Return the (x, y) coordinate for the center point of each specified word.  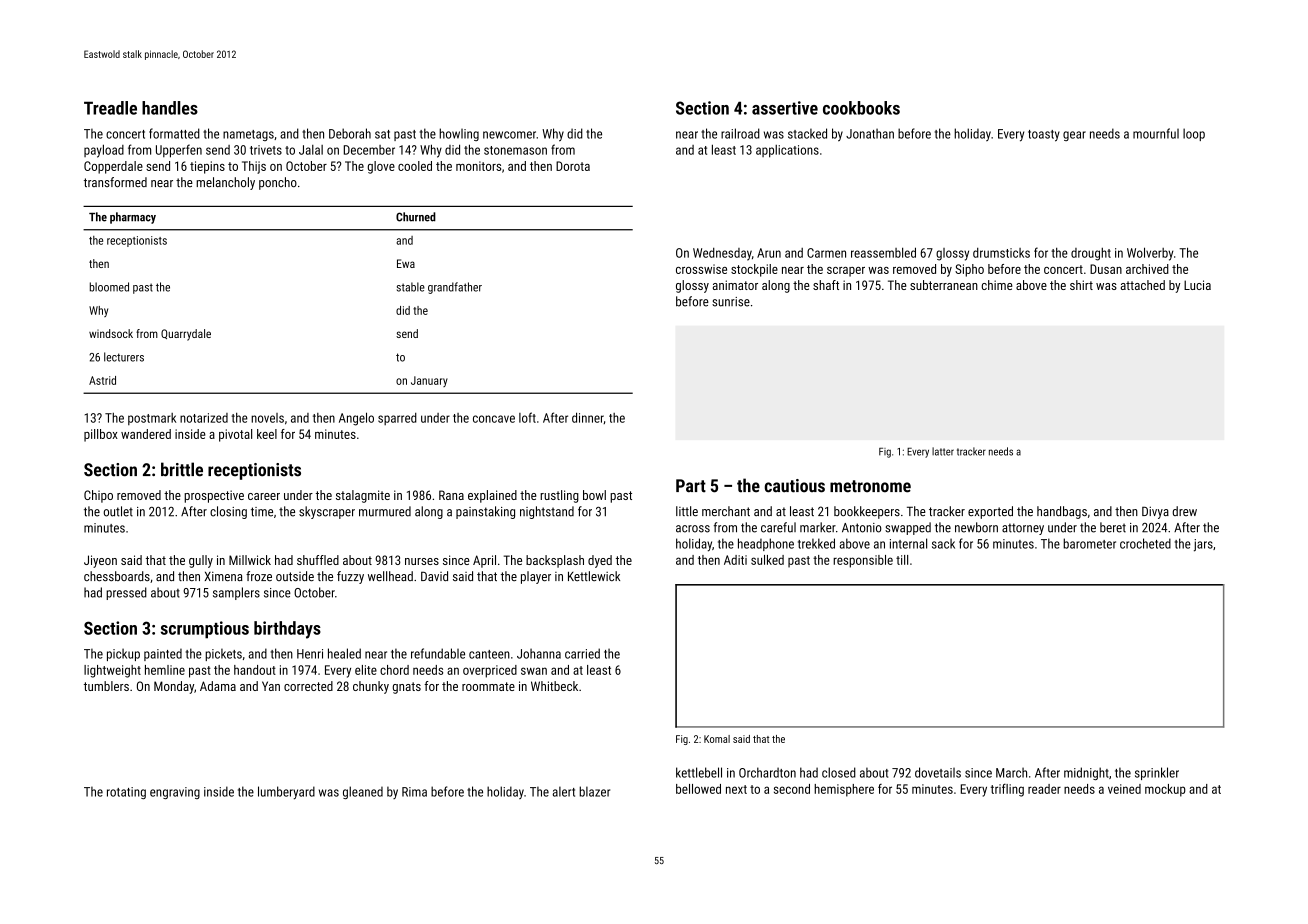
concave (494, 419)
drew (1184, 511)
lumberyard (286, 793)
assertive (785, 108)
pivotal (235, 435)
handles (170, 108)
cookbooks (861, 108)
